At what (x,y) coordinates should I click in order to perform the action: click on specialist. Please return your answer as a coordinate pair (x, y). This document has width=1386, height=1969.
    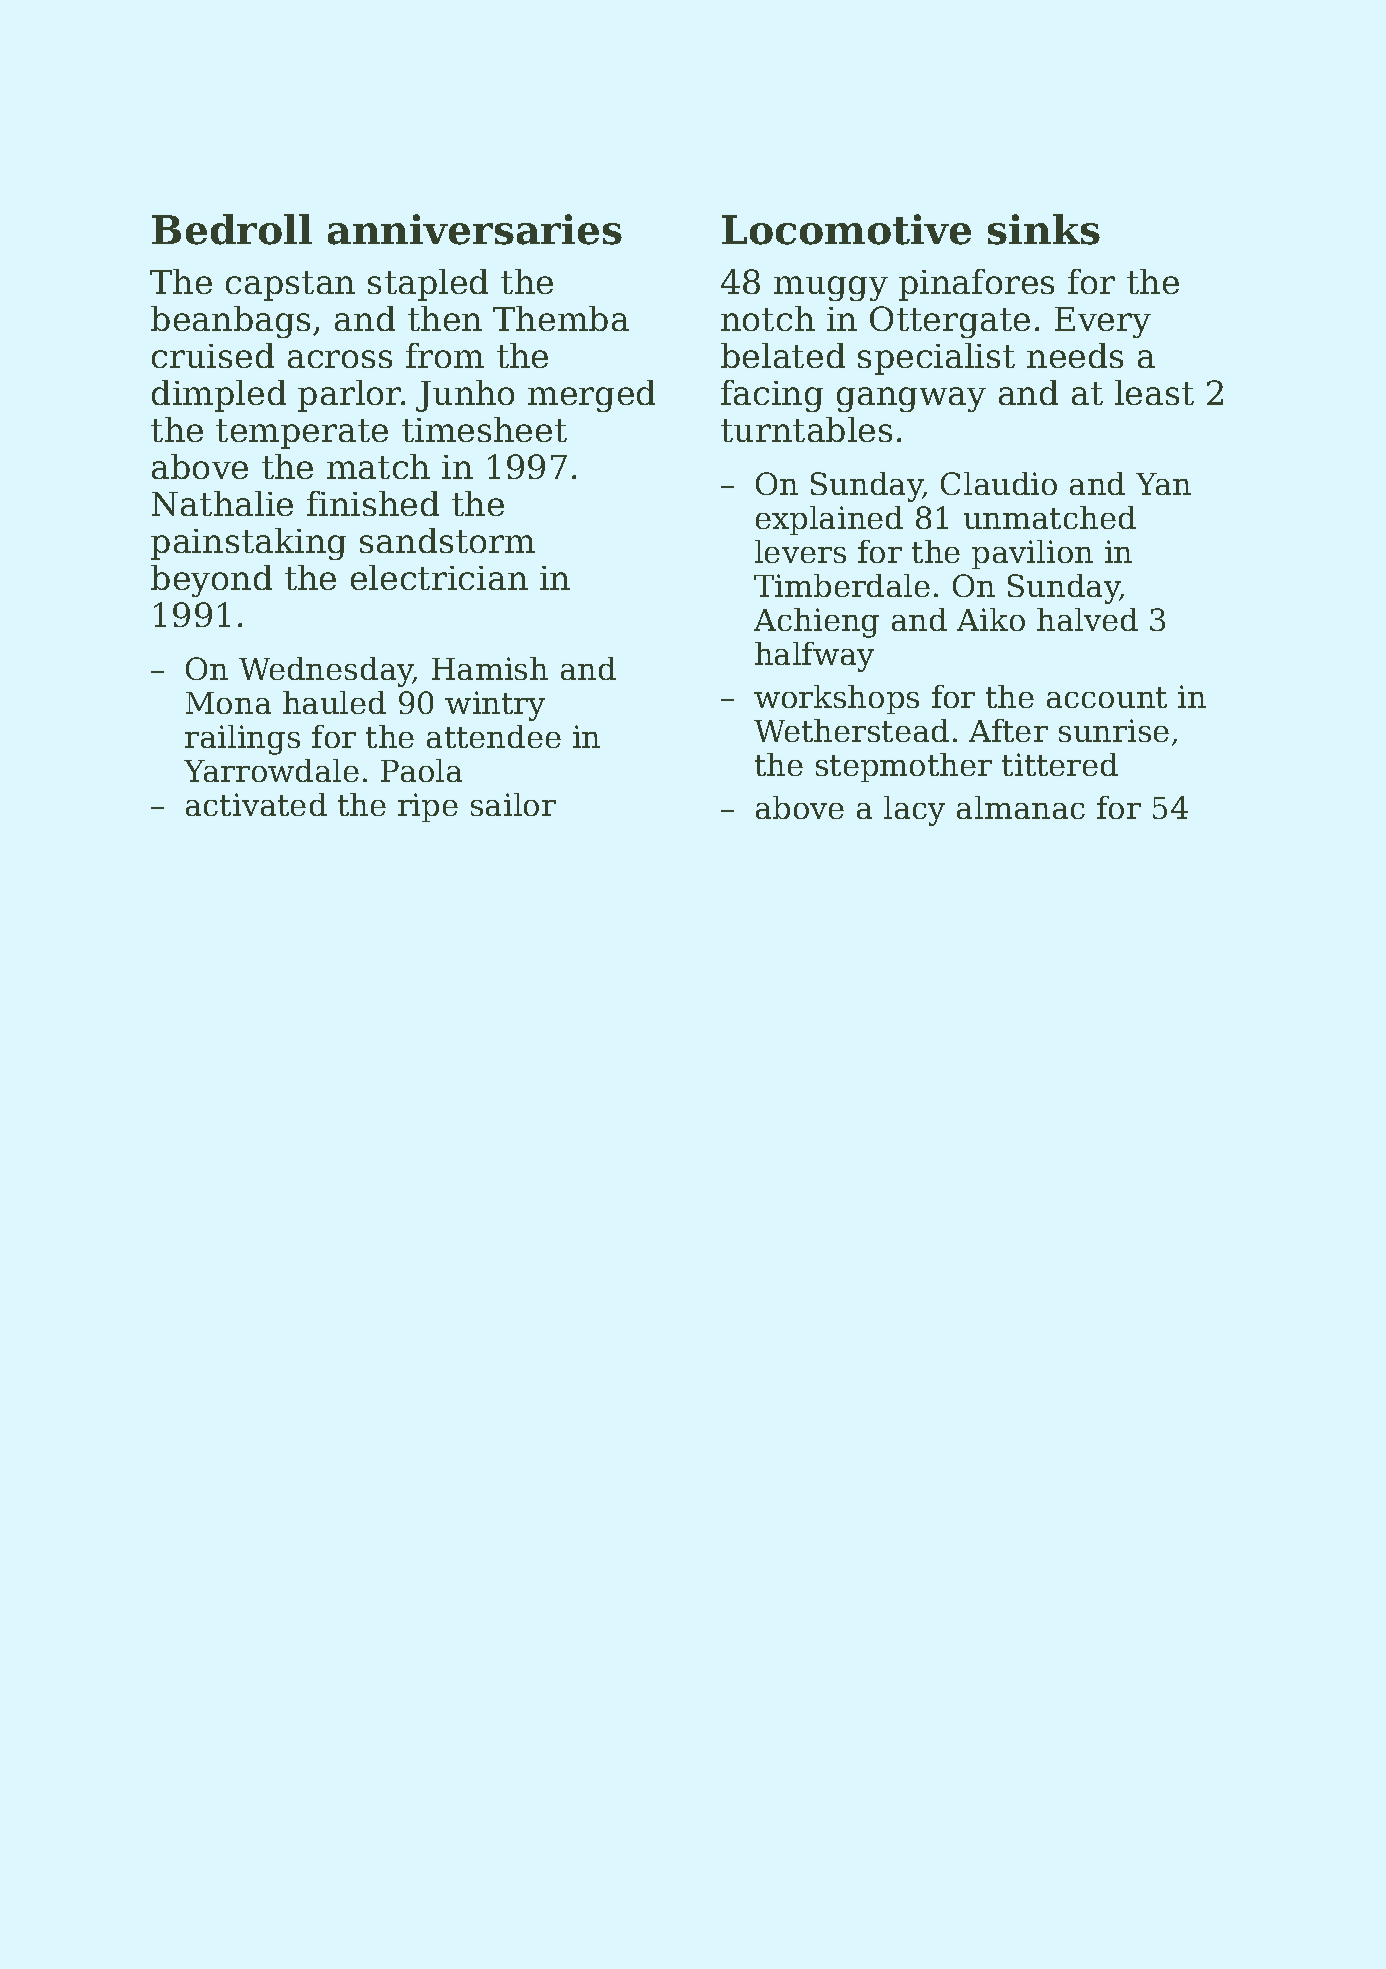
    Looking at the image, I should click on (936, 359).
